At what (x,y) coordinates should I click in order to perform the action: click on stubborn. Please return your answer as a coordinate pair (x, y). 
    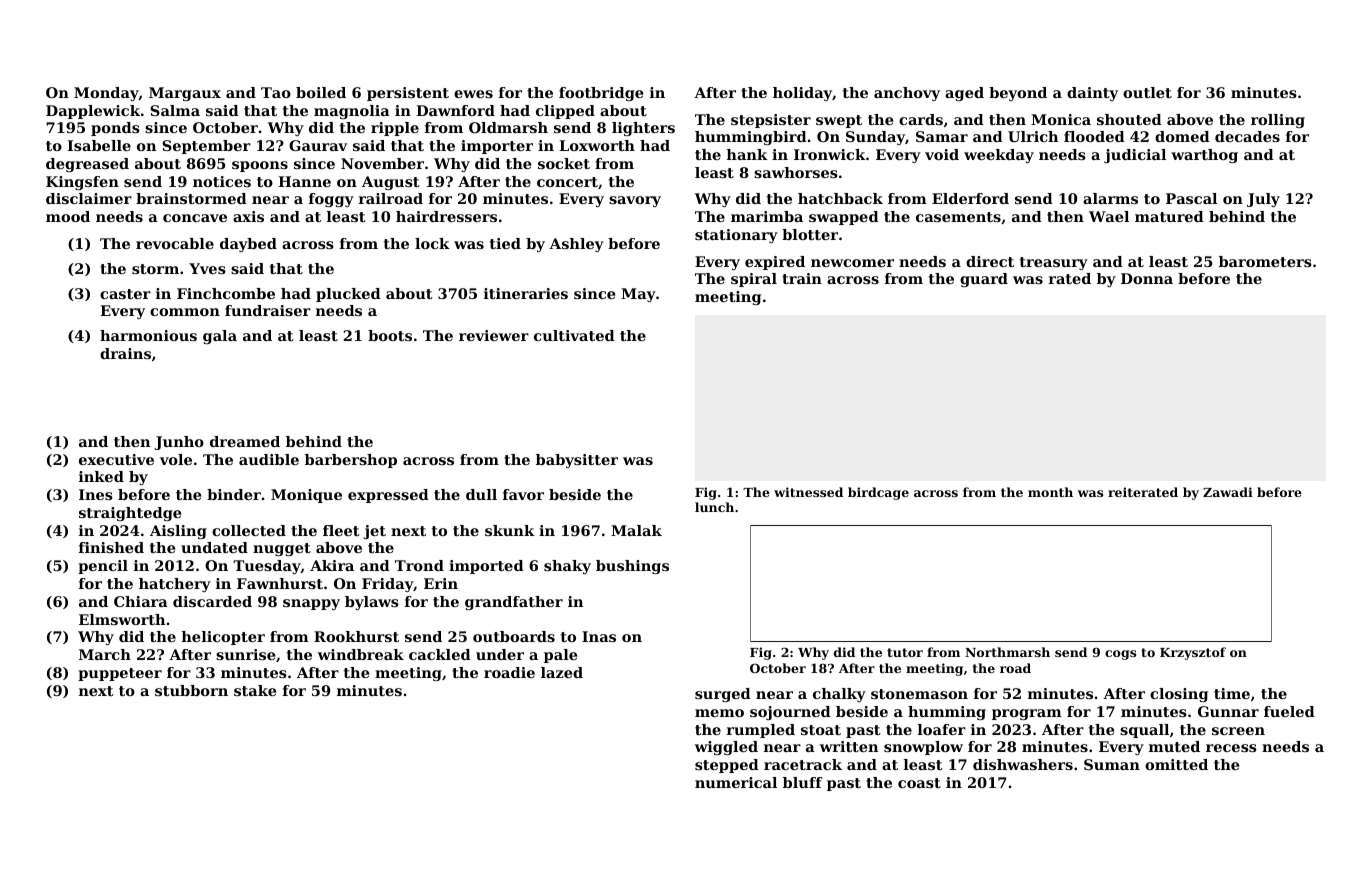
    Looking at the image, I should click on (191, 690).
